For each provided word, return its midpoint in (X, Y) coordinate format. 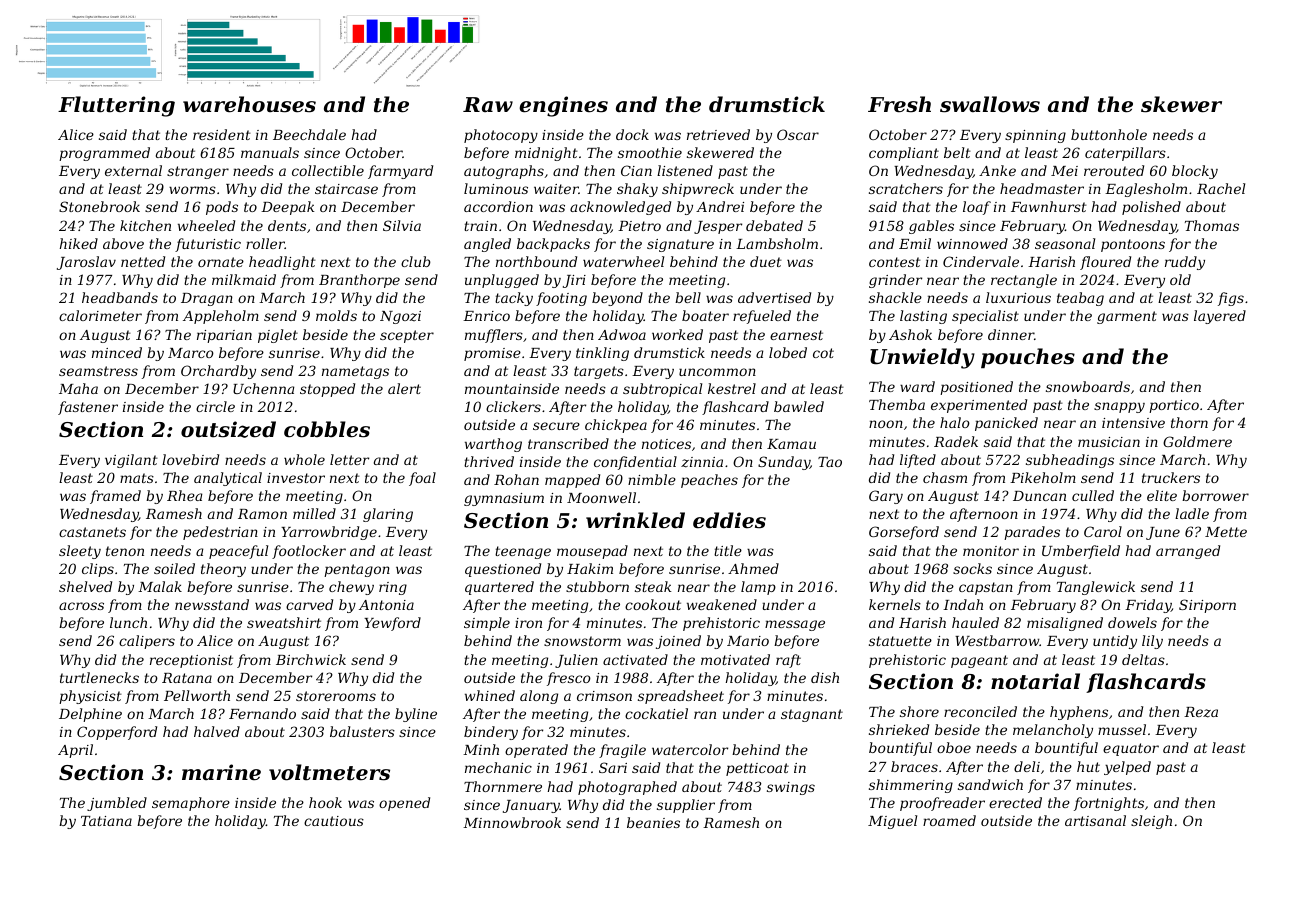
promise (492, 354)
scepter (407, 336)
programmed (104, 154)
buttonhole (1109, 134)
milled (314, 513)
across (81, 606)
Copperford (117, 733)
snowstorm (582, 641)
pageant (979, 661)
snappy (1119, 407)
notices (666, 444)
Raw (488, 104)
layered (1220, 317)
